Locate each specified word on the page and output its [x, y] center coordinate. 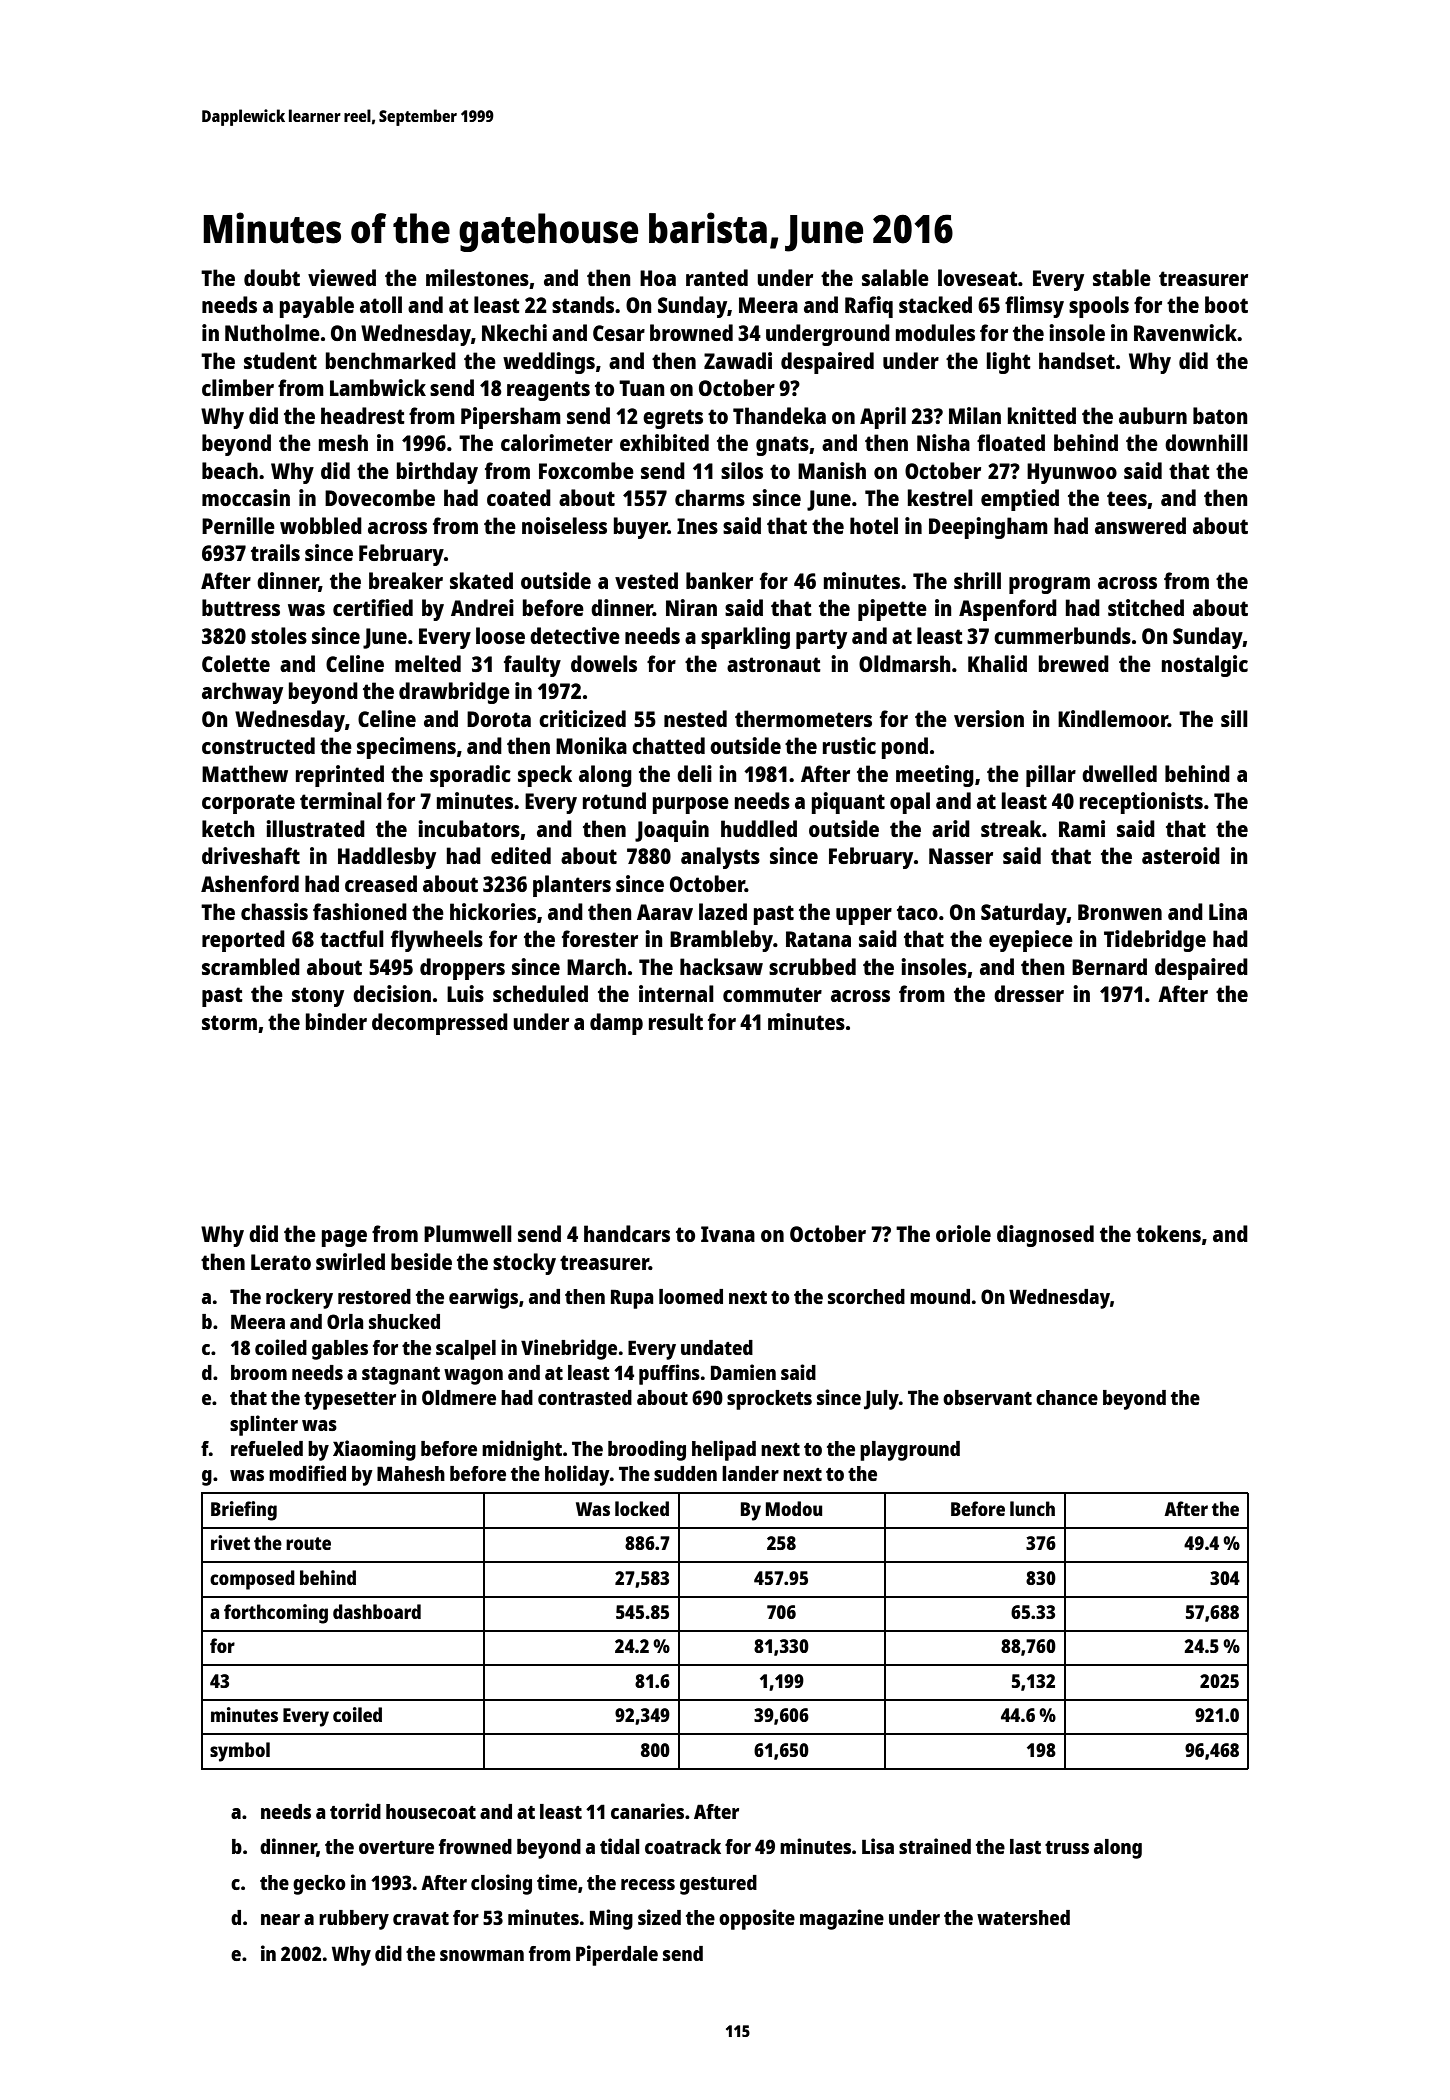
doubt [272, 277]
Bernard [1109, 966]
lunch [1032, 1508]
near [280, 1919]
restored [374, 1296]
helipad [724, 1450]
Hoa [658, 278]
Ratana [818, 939]
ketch [228, 828]
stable [1122, 277]
